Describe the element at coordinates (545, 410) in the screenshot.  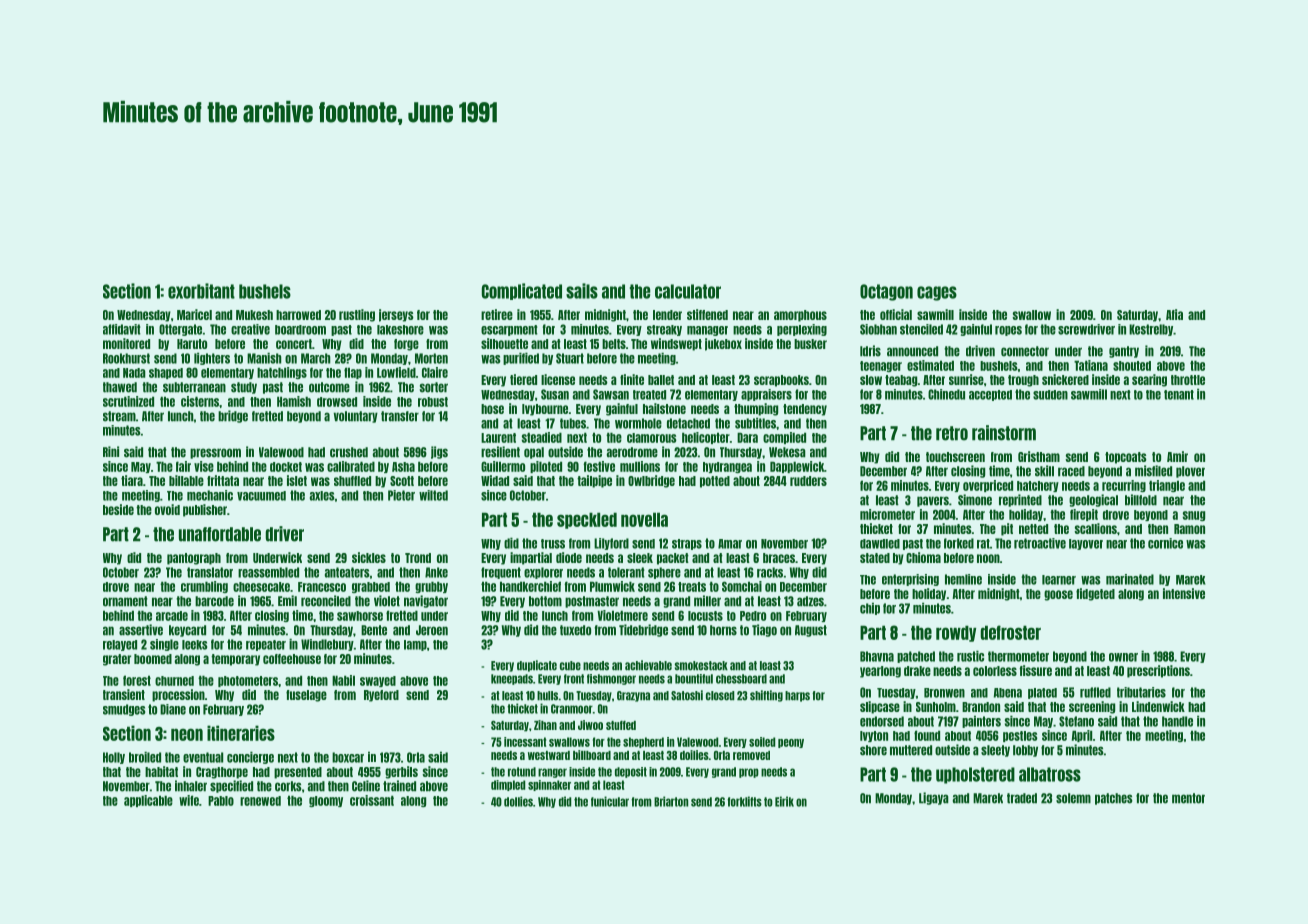
I see `Ivybourne` at that location.
